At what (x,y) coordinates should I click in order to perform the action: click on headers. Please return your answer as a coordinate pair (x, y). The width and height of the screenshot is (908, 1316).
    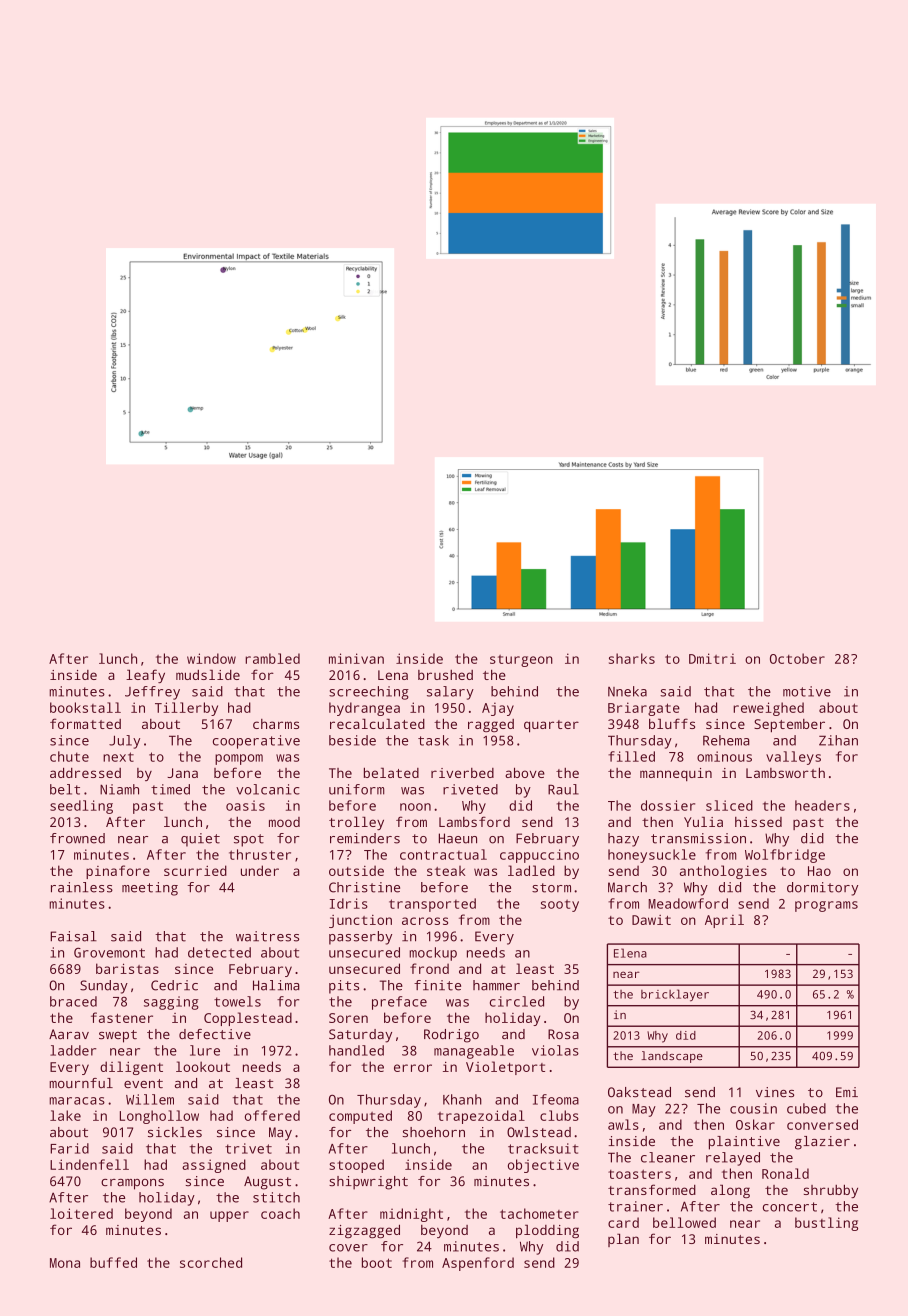
    Looking at the image, I should click on (822, 805).
